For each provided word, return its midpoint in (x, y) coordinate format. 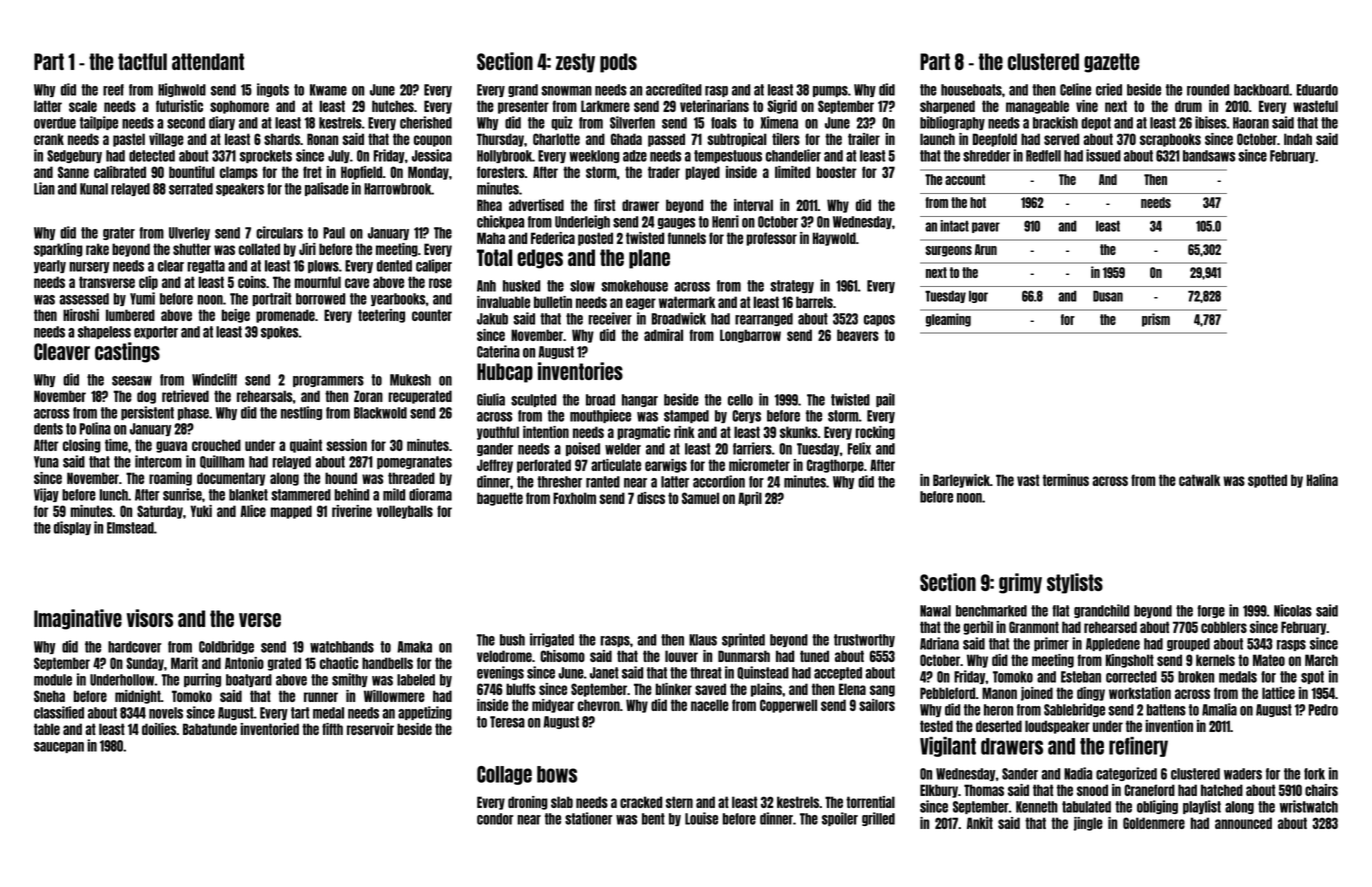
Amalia (1219, 709)
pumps (830, 91)
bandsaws (1209, 156)
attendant (208, 61)
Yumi (142, 298)
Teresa (507, 722)
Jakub (492, 319)
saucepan (59, 747)
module (53, 680)
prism (1156, 320)
